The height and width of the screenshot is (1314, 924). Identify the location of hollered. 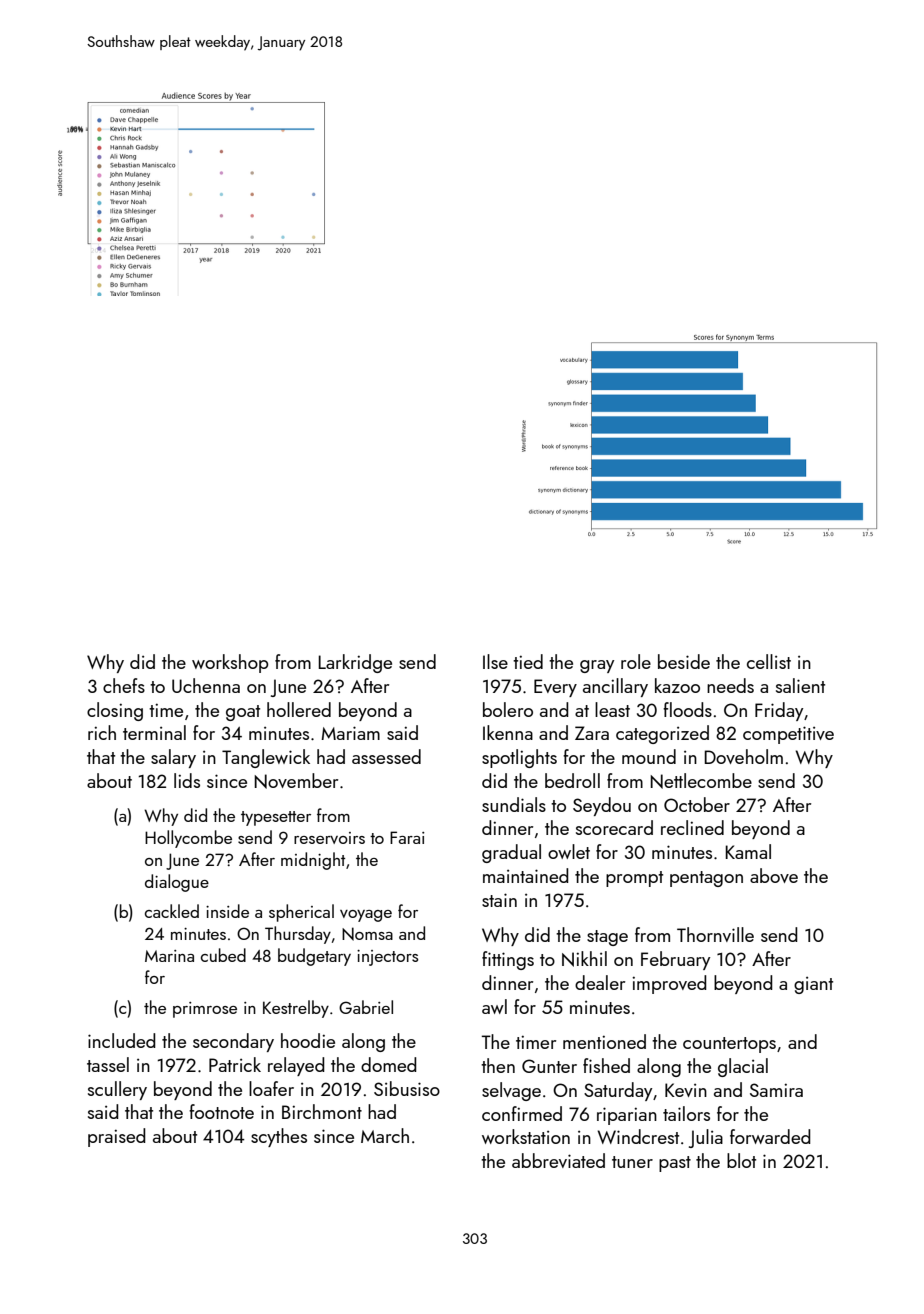
(299, 709).
